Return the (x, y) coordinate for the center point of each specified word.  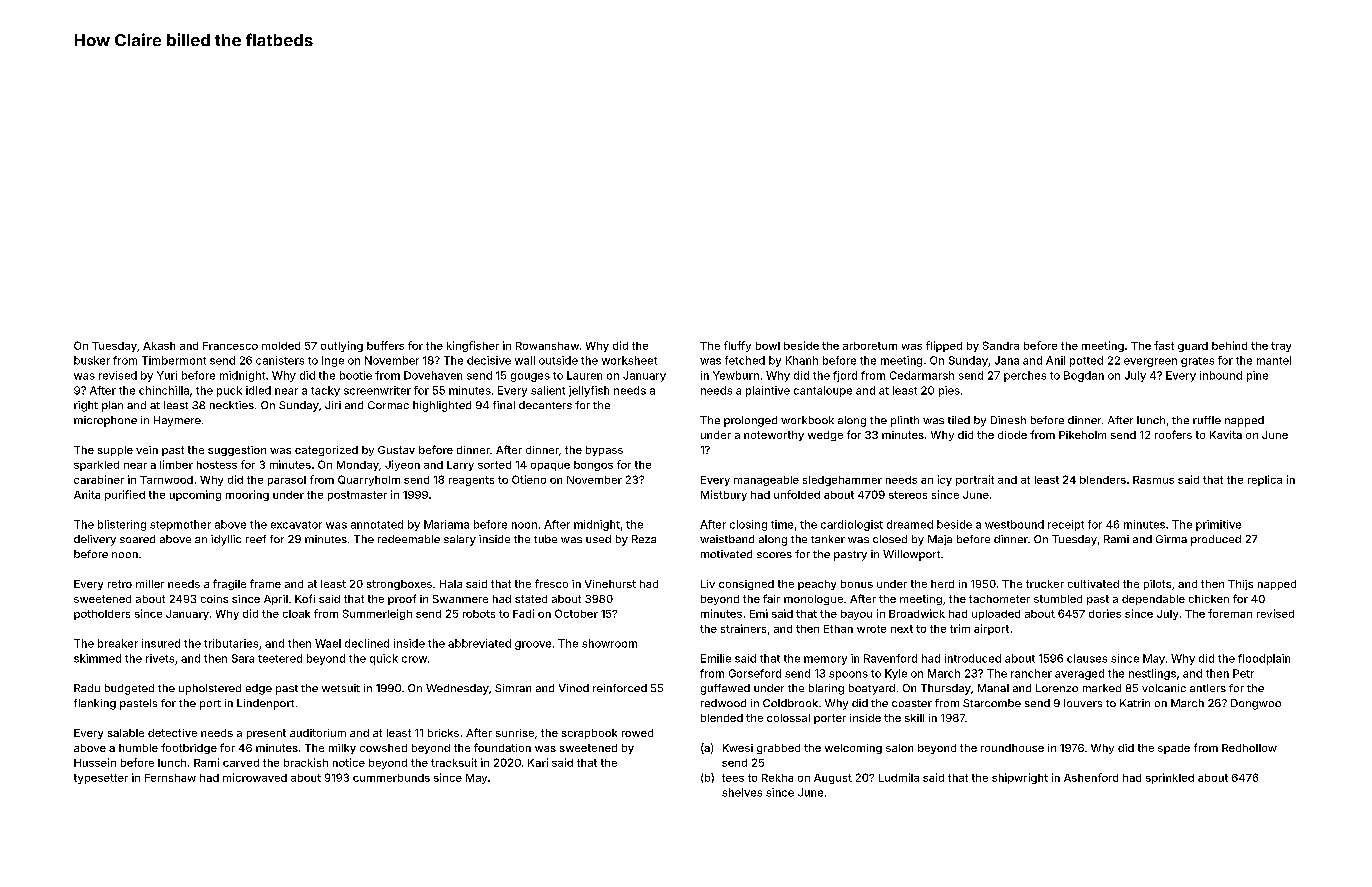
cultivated (1093, 584)
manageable (766, 481)
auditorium (318, 733)
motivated (726, 554)
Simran (513, 688)
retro (120, 584)
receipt (1066, 525)
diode (1012, 435)
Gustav (396, 450)
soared (137, 539)
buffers (385, 345)
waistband (727, 539)
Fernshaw (170, 778)
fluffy (737, 346)
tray (1281, 347)
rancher (1031, 673)
